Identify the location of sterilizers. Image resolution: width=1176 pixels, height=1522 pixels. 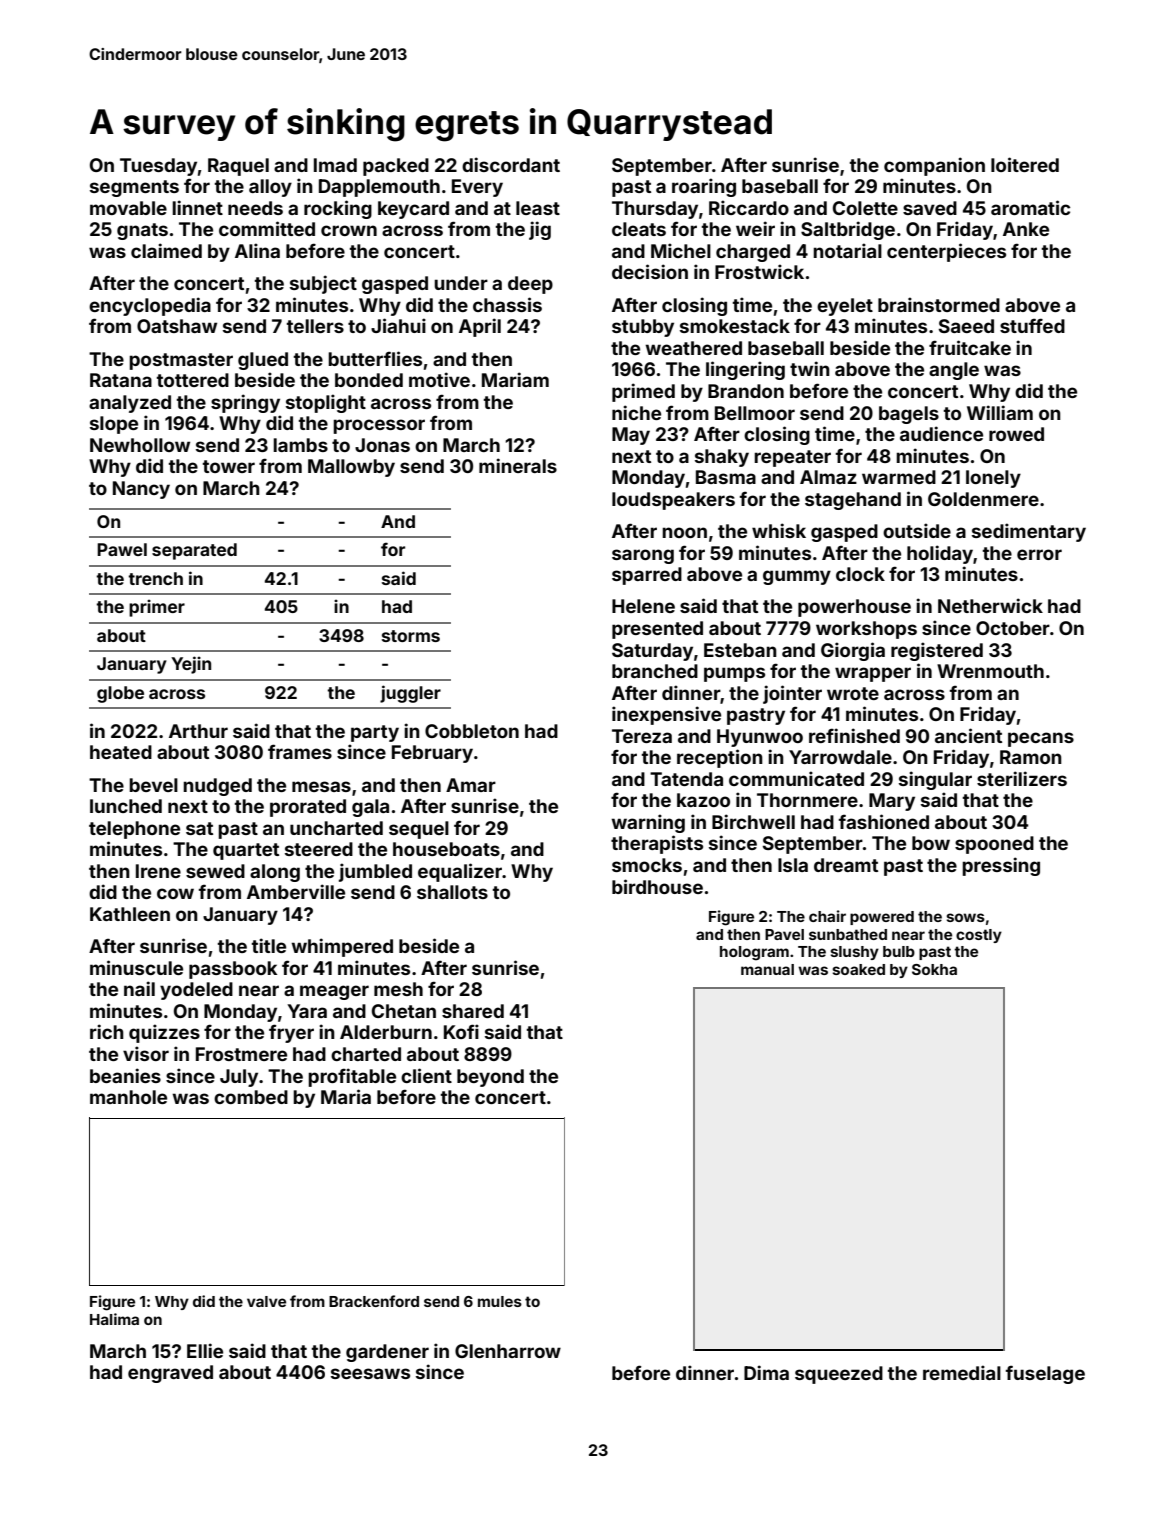
(1022, 778).
